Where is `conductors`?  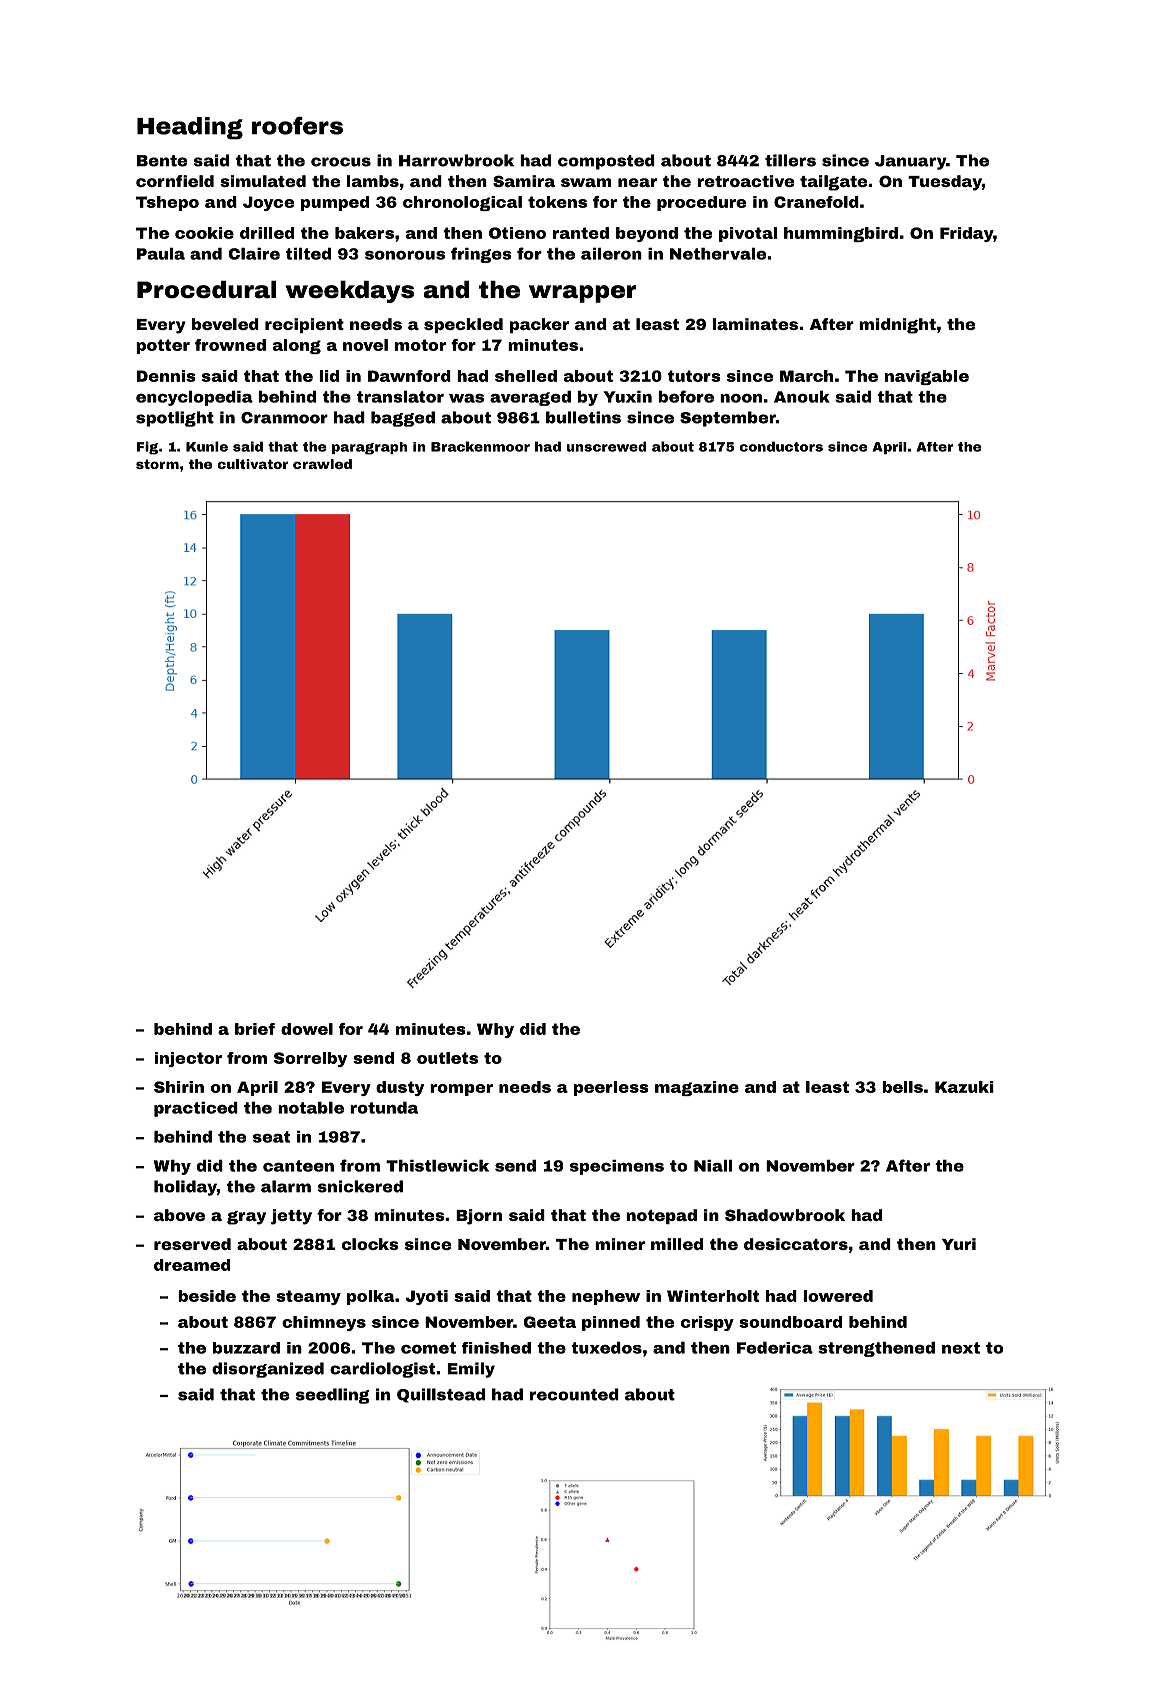 conductors is located at coordinates (781, 446).
